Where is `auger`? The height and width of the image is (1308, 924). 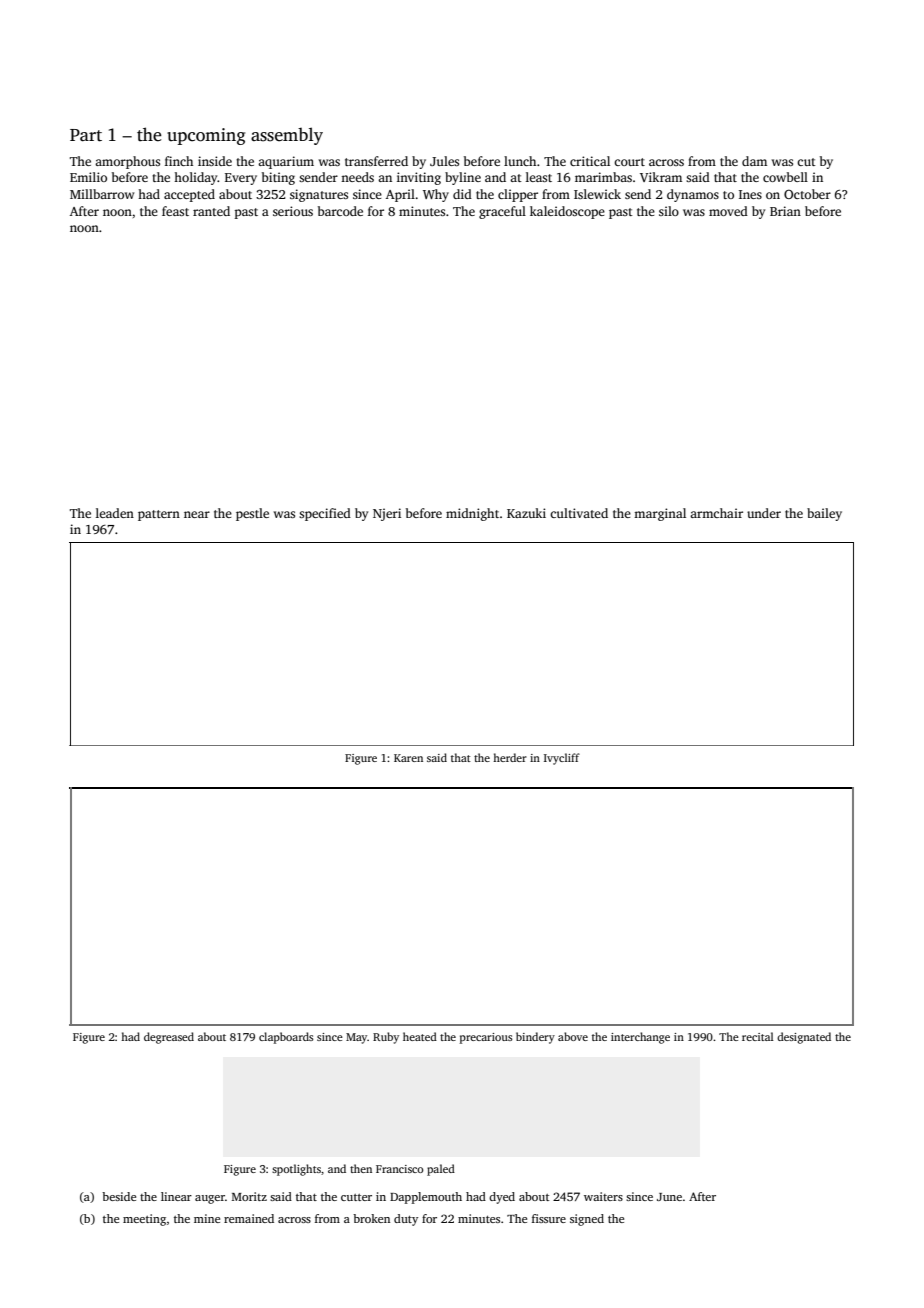 auger is located at coordinates (210, 1199).
